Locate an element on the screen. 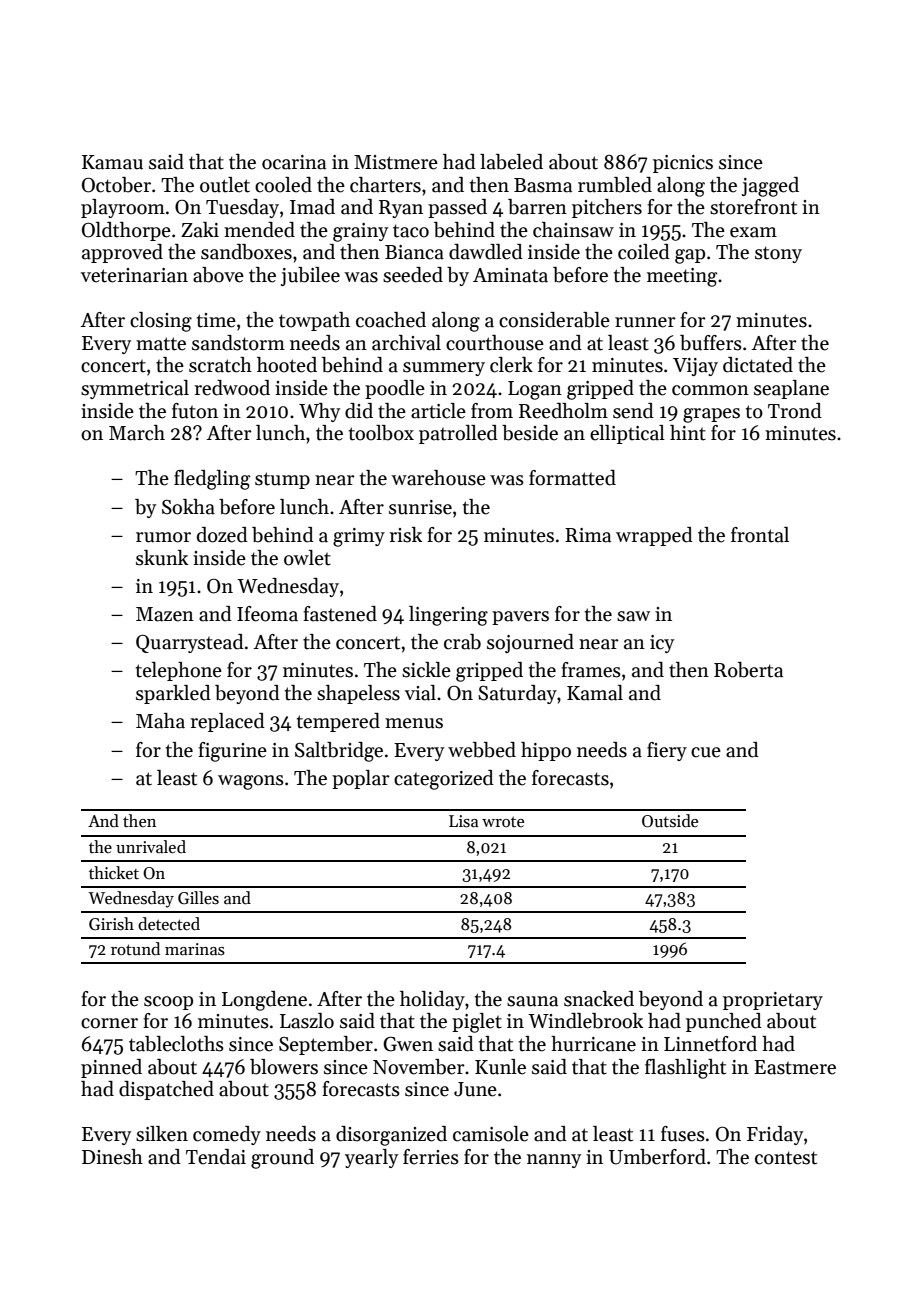 This screenshot has height=1311, width=924. Mistmere is located at coordinates (396, 162).
